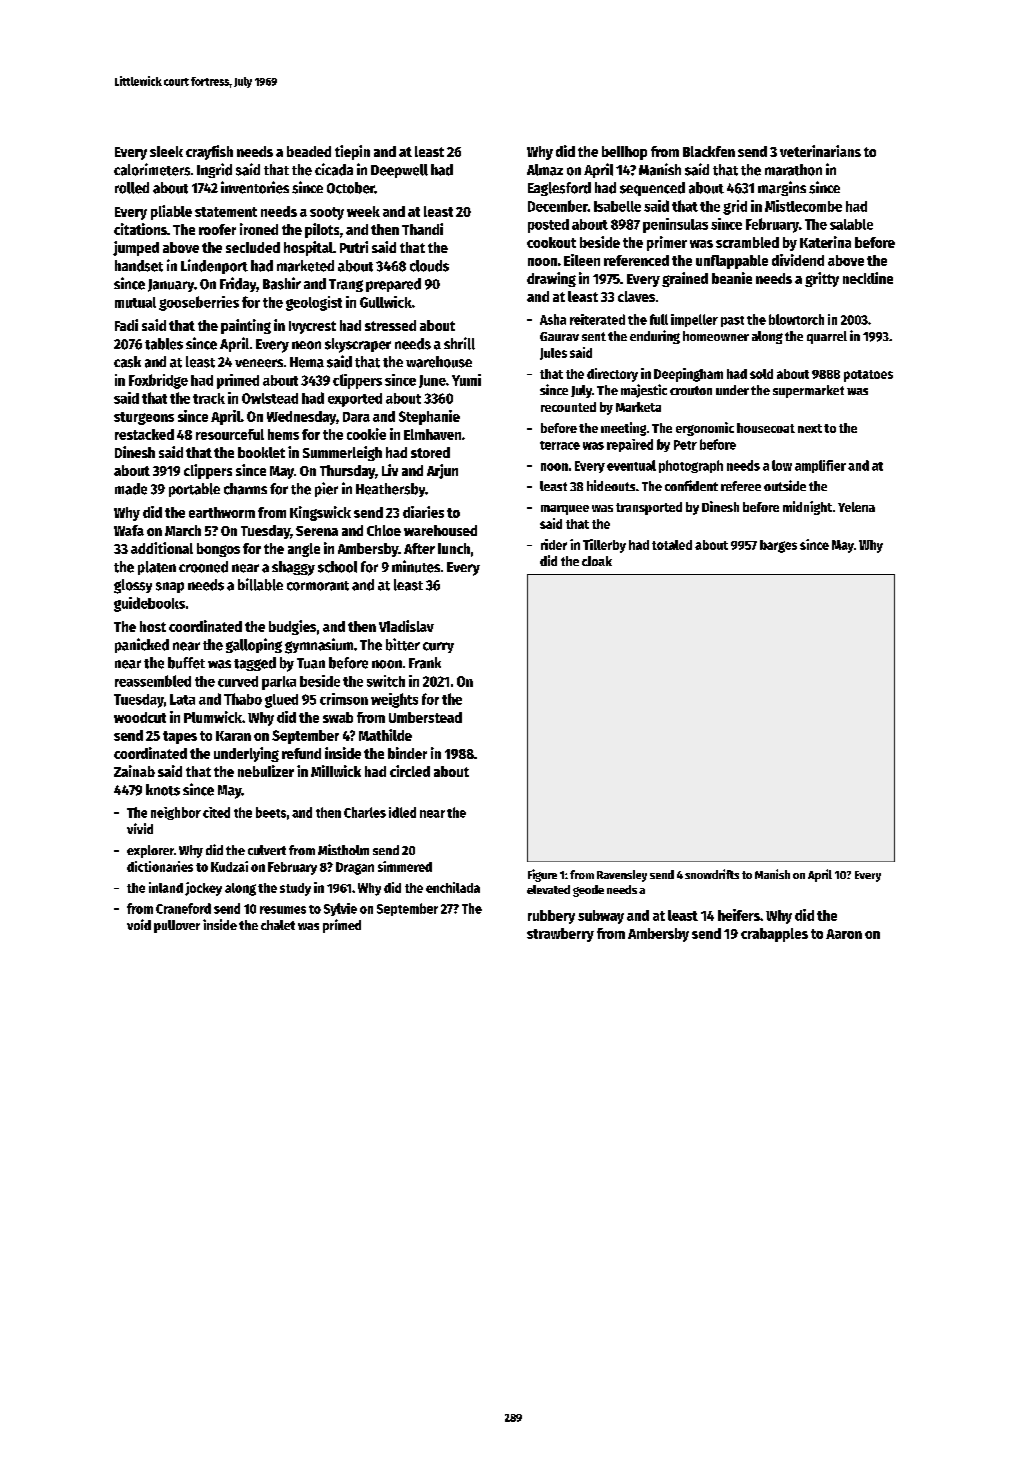  What do you see at coordinates (672, 545) in the screenshot?
I see `totaled` at bounding box center [672, 545].
